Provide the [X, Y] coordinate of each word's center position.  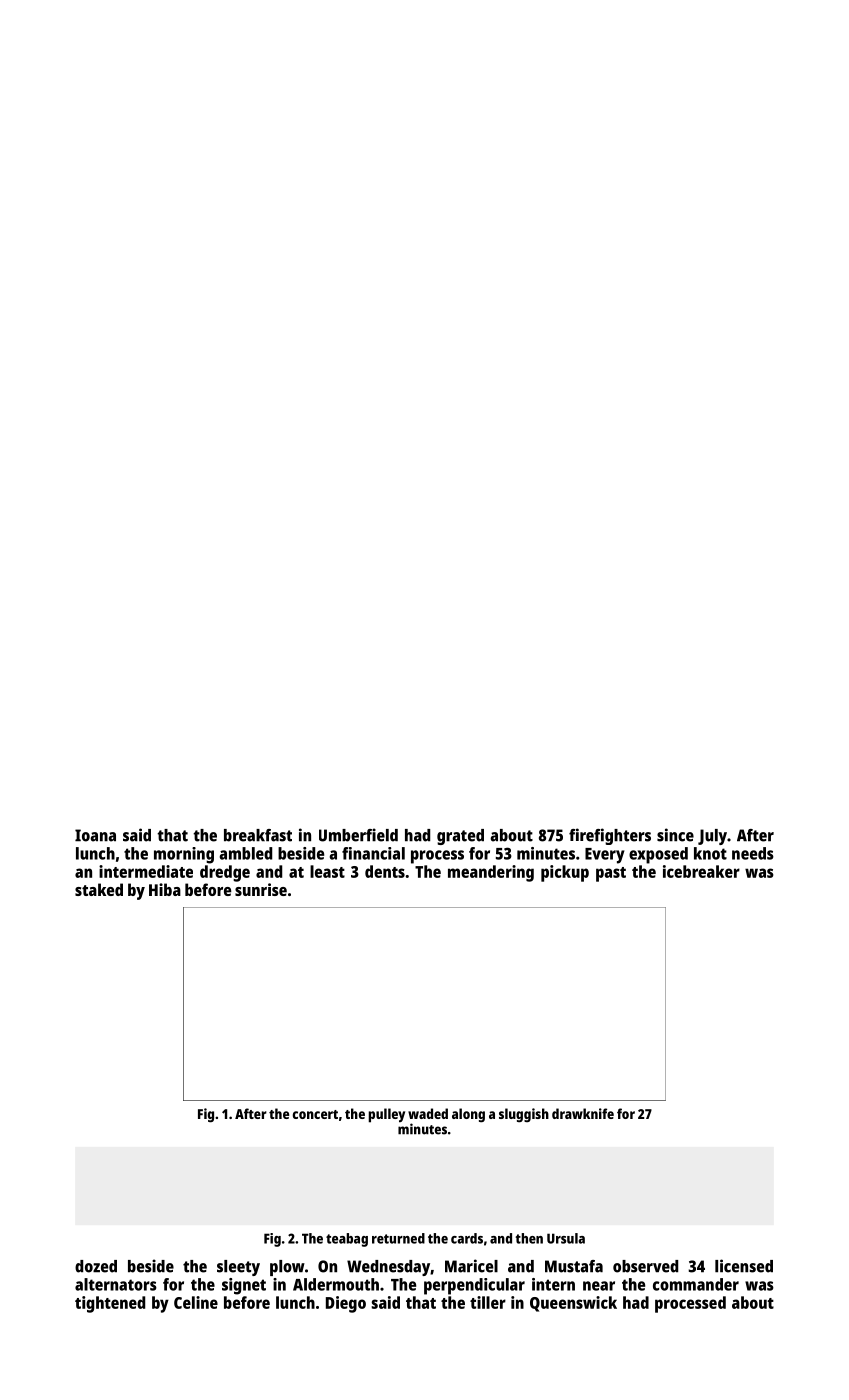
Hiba [165, 889]
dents [385, 871]
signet [244, 1286]
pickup [565, 873]
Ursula [566, 1238]
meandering [491, 873]
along [468, 1115]
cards [467, 1238]
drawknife [583, 1113]
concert [315, 1114]
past [611, 874]
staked [99, 889]
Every [604, 856]
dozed [96, 1266]
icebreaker [701, 871]
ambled [246, 853]
